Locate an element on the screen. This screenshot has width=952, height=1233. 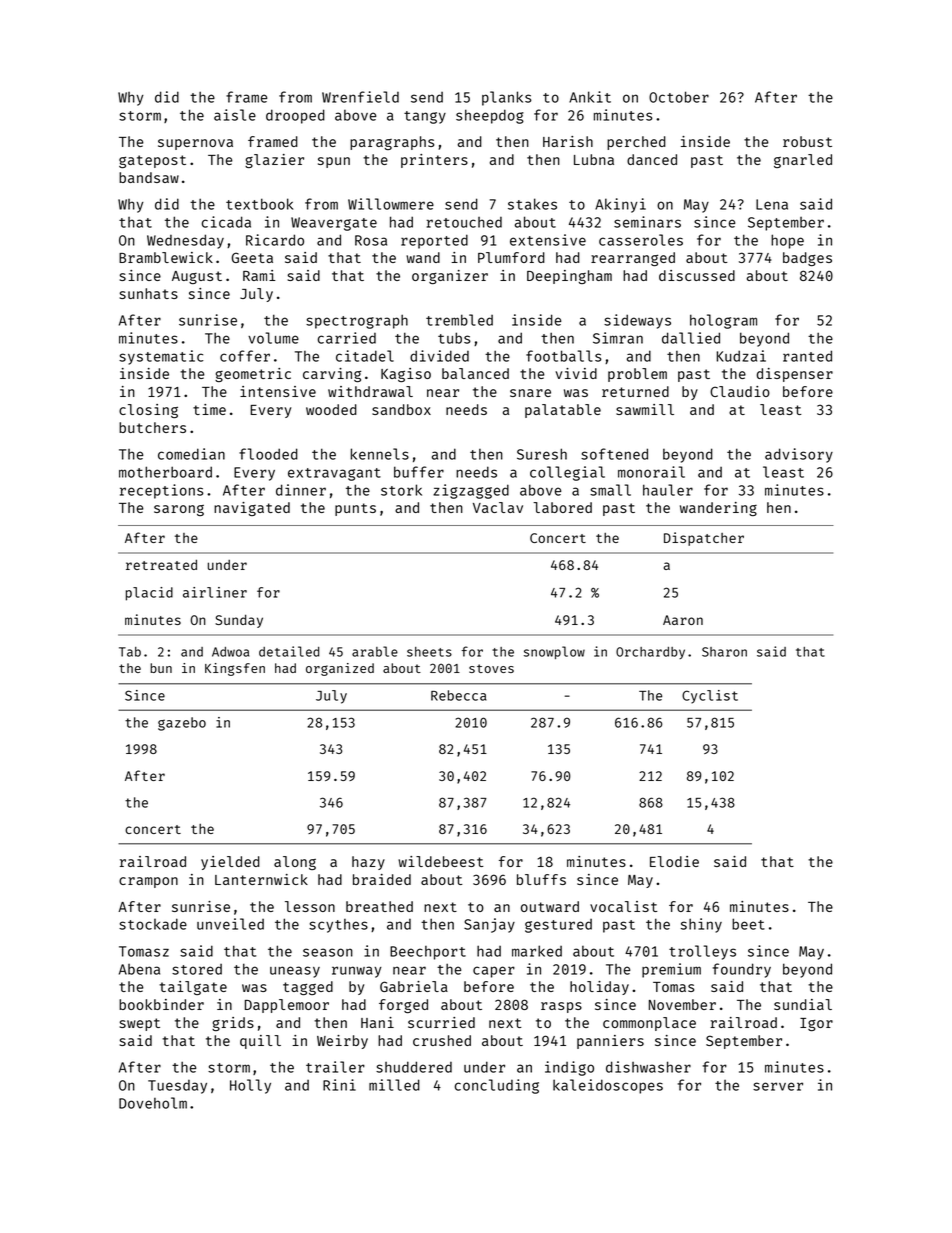
Wrenfield is located at coordinates (360, 97).
